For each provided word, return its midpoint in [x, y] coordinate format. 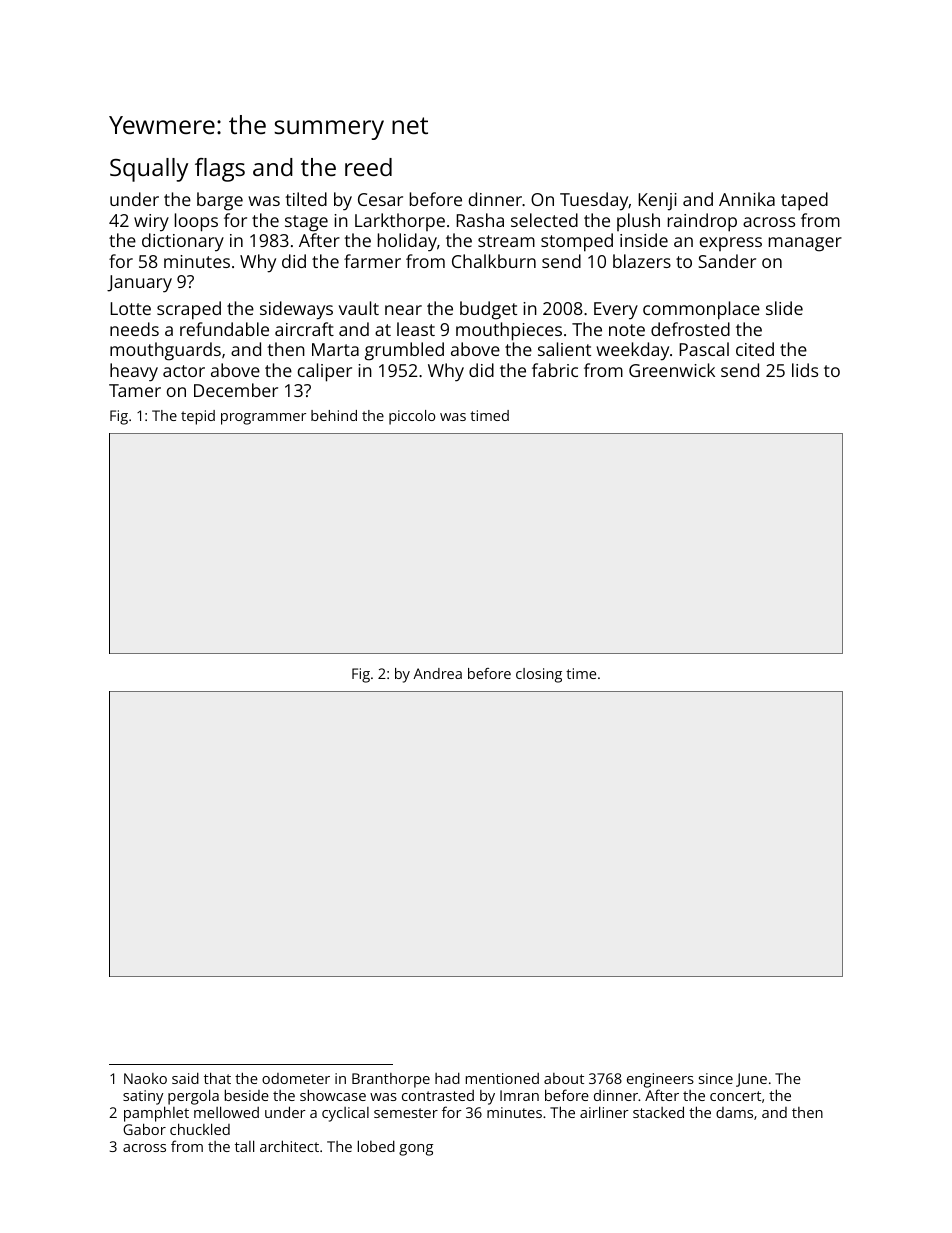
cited [755, 349]
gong [416, 1150]
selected [544, 220]
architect [289, 1146]
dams [734, 1112]
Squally [149, 170]
